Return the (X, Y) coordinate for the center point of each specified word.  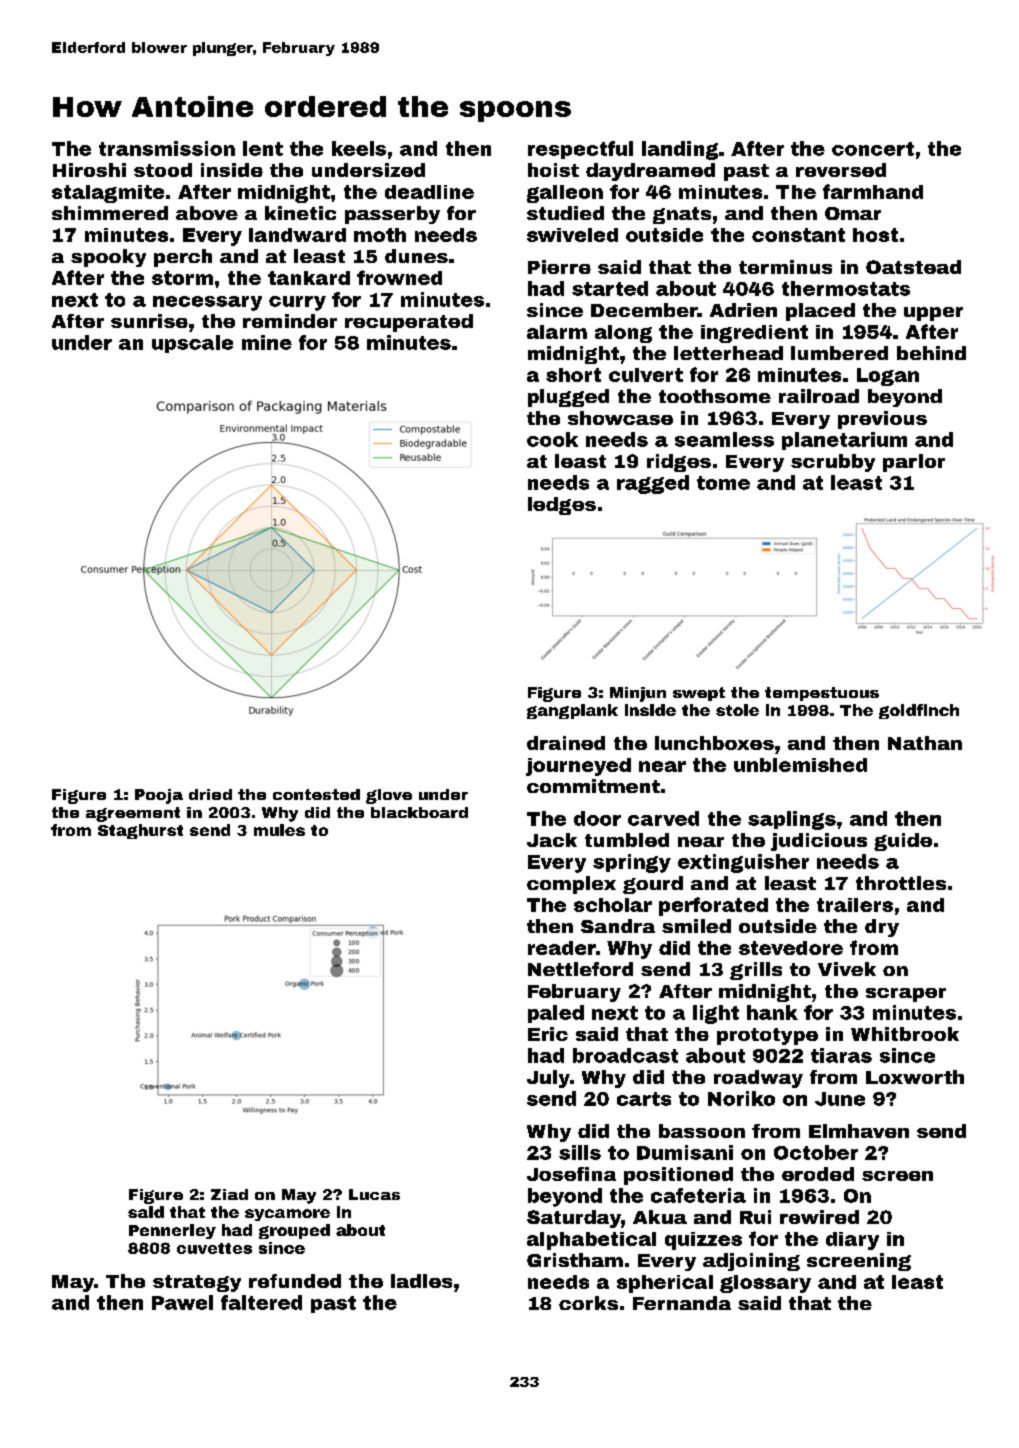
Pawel (182, 1302)
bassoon (702, 1131)
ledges (562, 506)
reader (562, 948)
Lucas (374, 1194)
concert (873, 149)
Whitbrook (905, 1034)
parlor (914, 463)
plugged (568, 398)
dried (210, 794)
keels (359, 148)
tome (723, 483)
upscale (192, 344)
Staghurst (140, 831)
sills (580, 1152)
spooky (108, 258)
